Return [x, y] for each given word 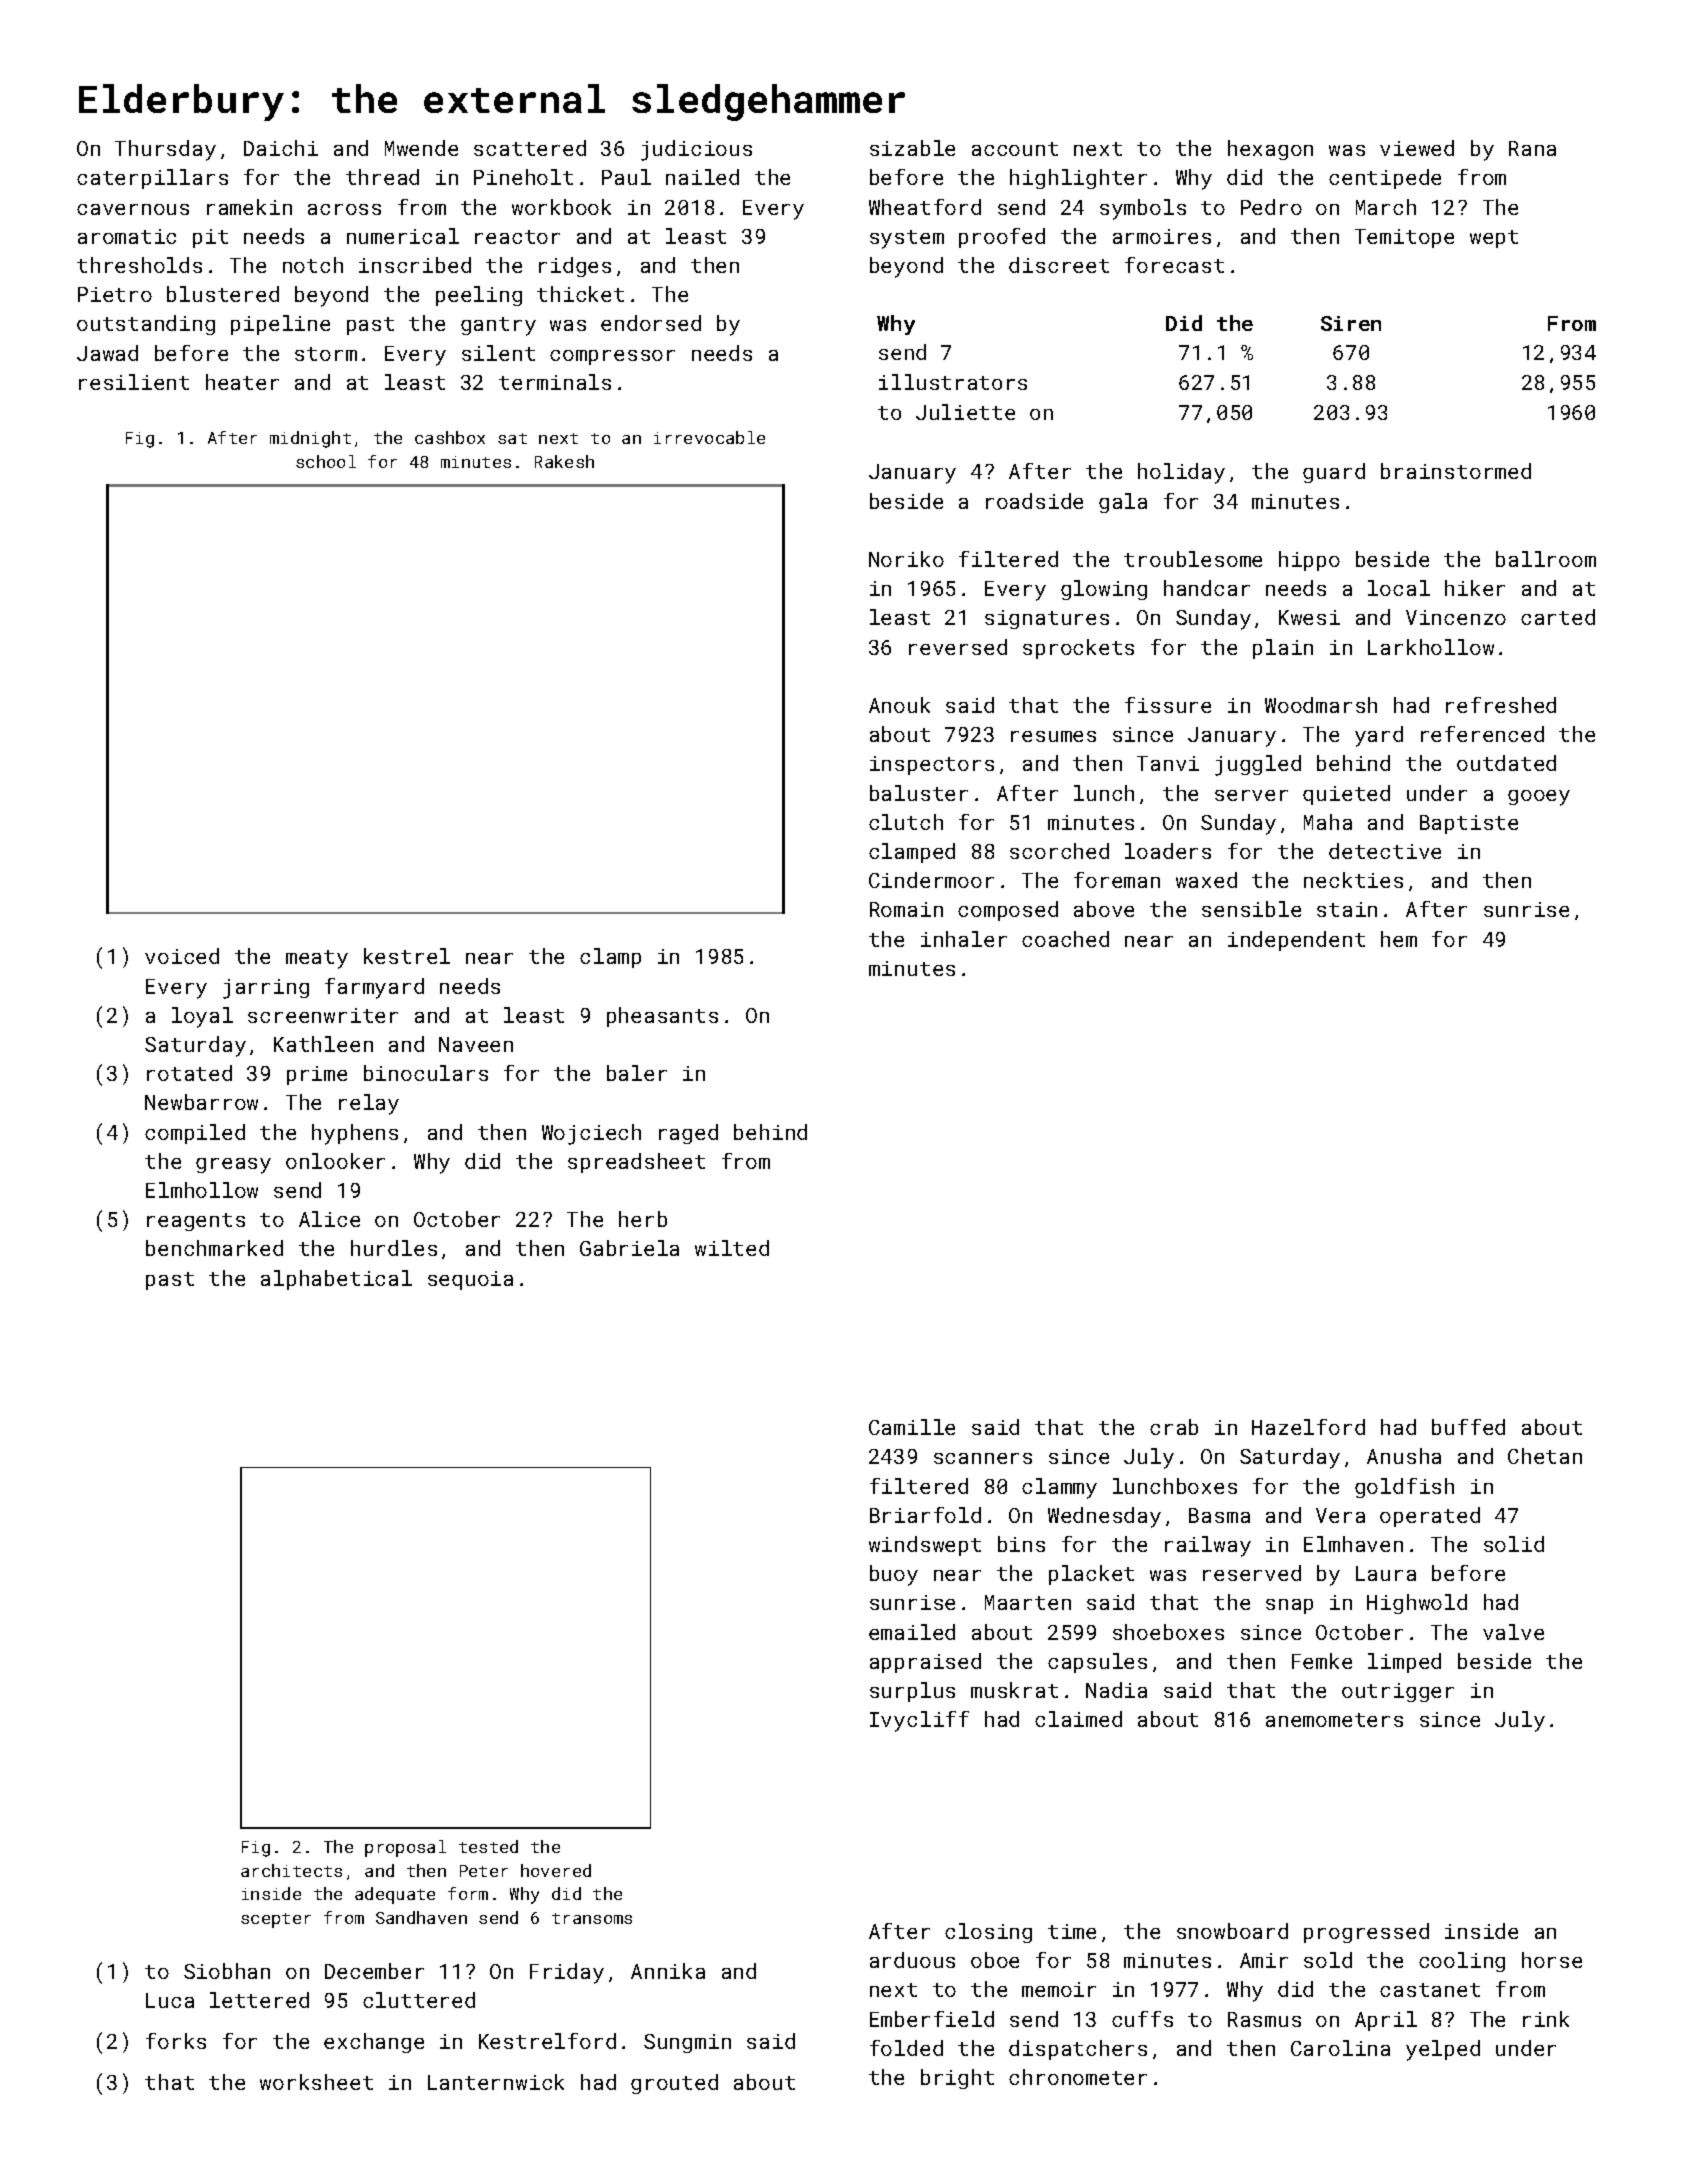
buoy [894, 1575]
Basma [1219, 1515]
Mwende [421, 148]
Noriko [906, 559]
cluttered [419, 2000]
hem [1399, 939]
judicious [696, 150]
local [1399, 588]
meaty [317, 959]
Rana [1532, 148]
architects [291, 1870]
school [326, 461]
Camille [912, 1427]
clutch [906, 822]
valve [1513, 1632]
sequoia [470, 1280]
